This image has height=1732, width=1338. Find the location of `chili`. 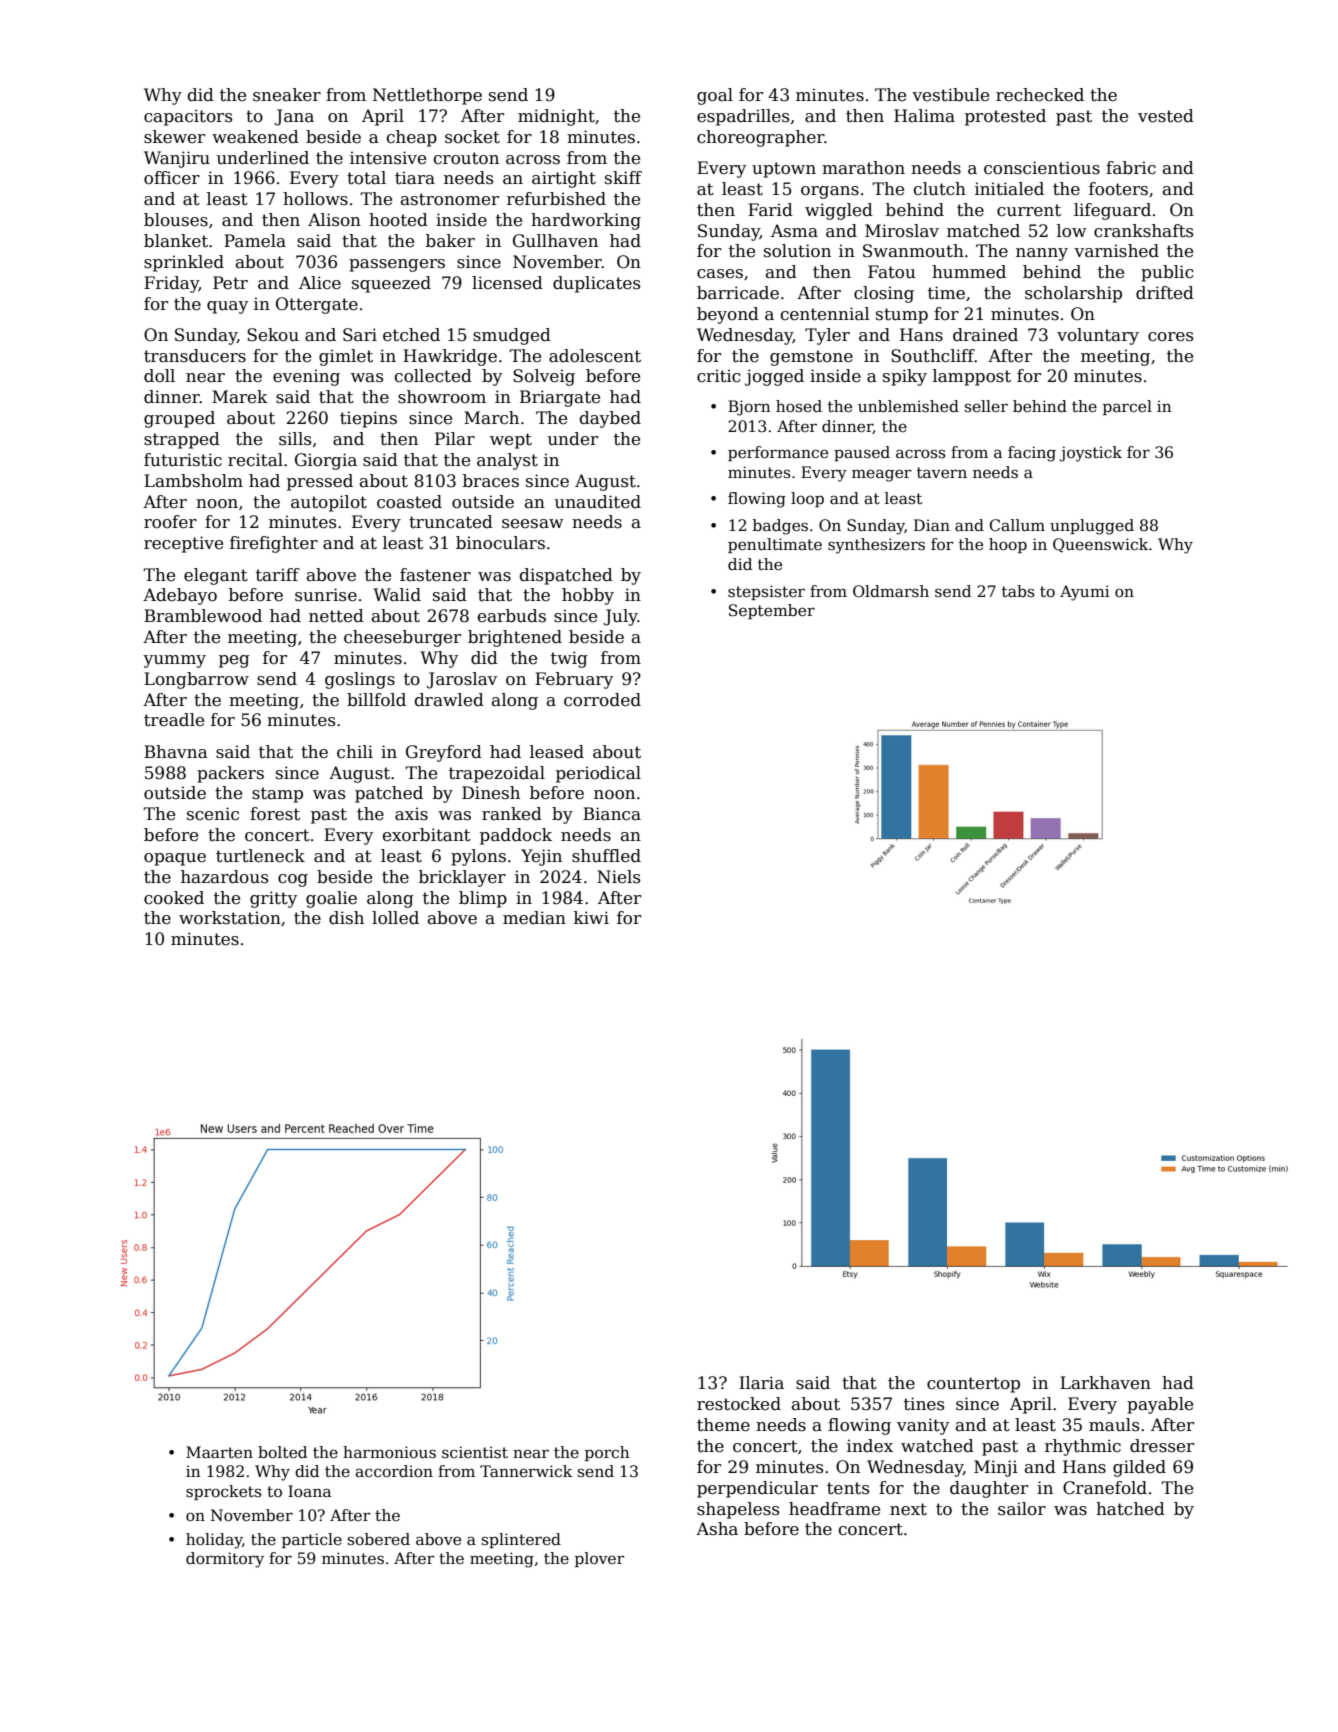

chili is located at coordinates (355, 752).
